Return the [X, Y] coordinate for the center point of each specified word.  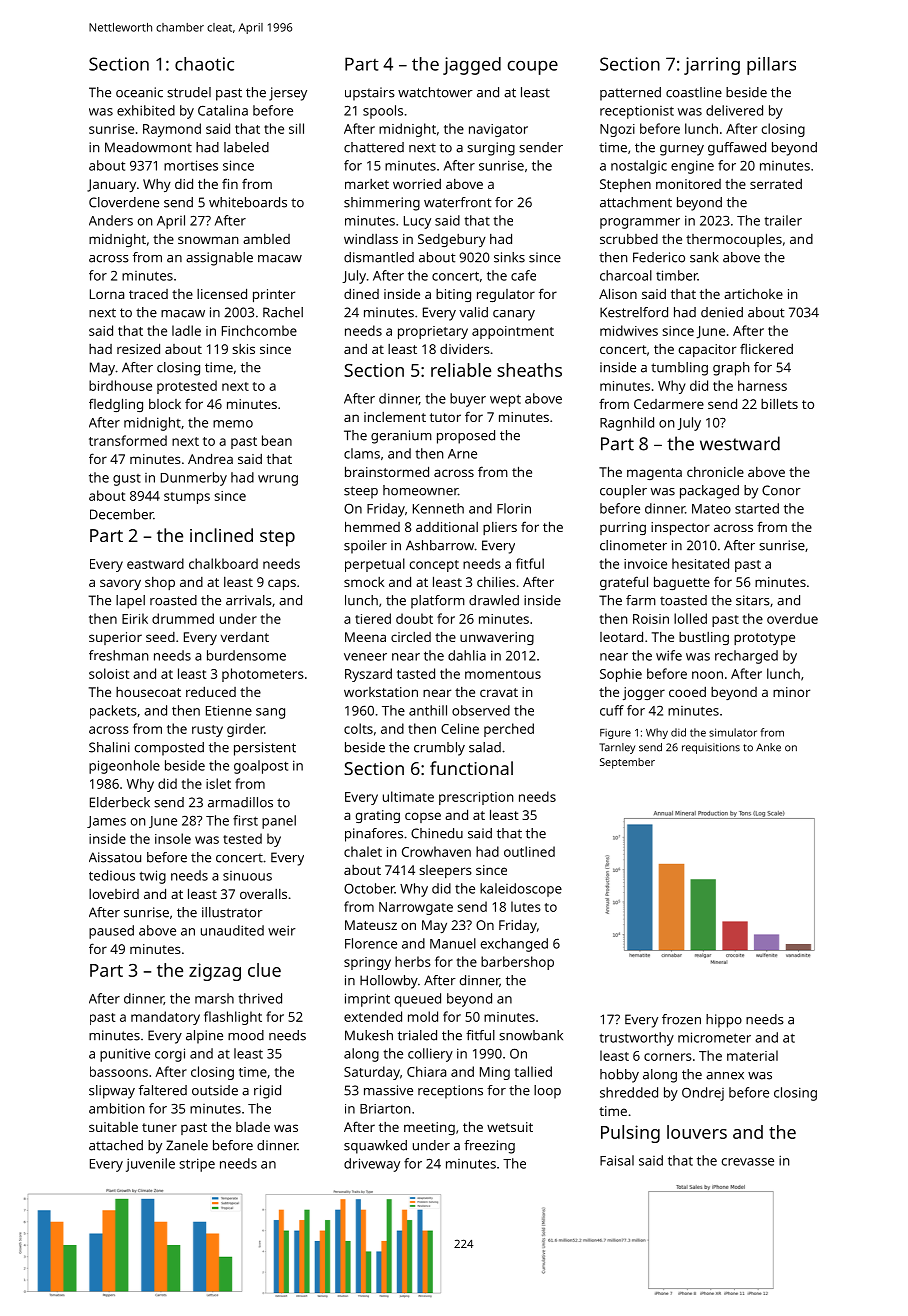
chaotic [204, 64]
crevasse [748, 1162]
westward [740, 443]
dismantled [379, 257]
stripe [197, 1165]
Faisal [617, 1160]
